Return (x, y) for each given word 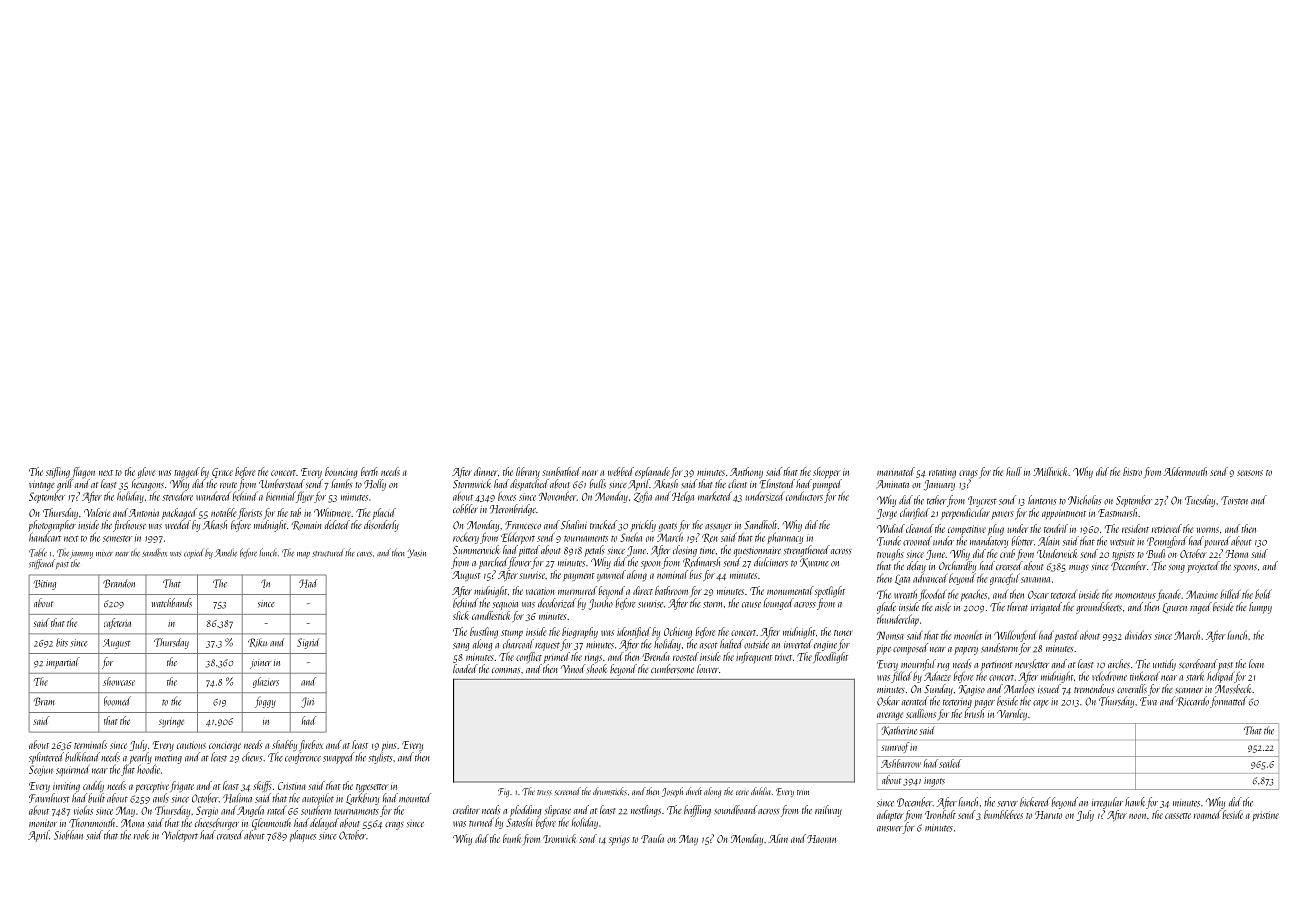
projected (1203, 567)
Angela (250, 811)
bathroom (671, 590)
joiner (260, 664)
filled (901, 677)
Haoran (821, 839)
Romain (307, 525)
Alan (778, 838)
